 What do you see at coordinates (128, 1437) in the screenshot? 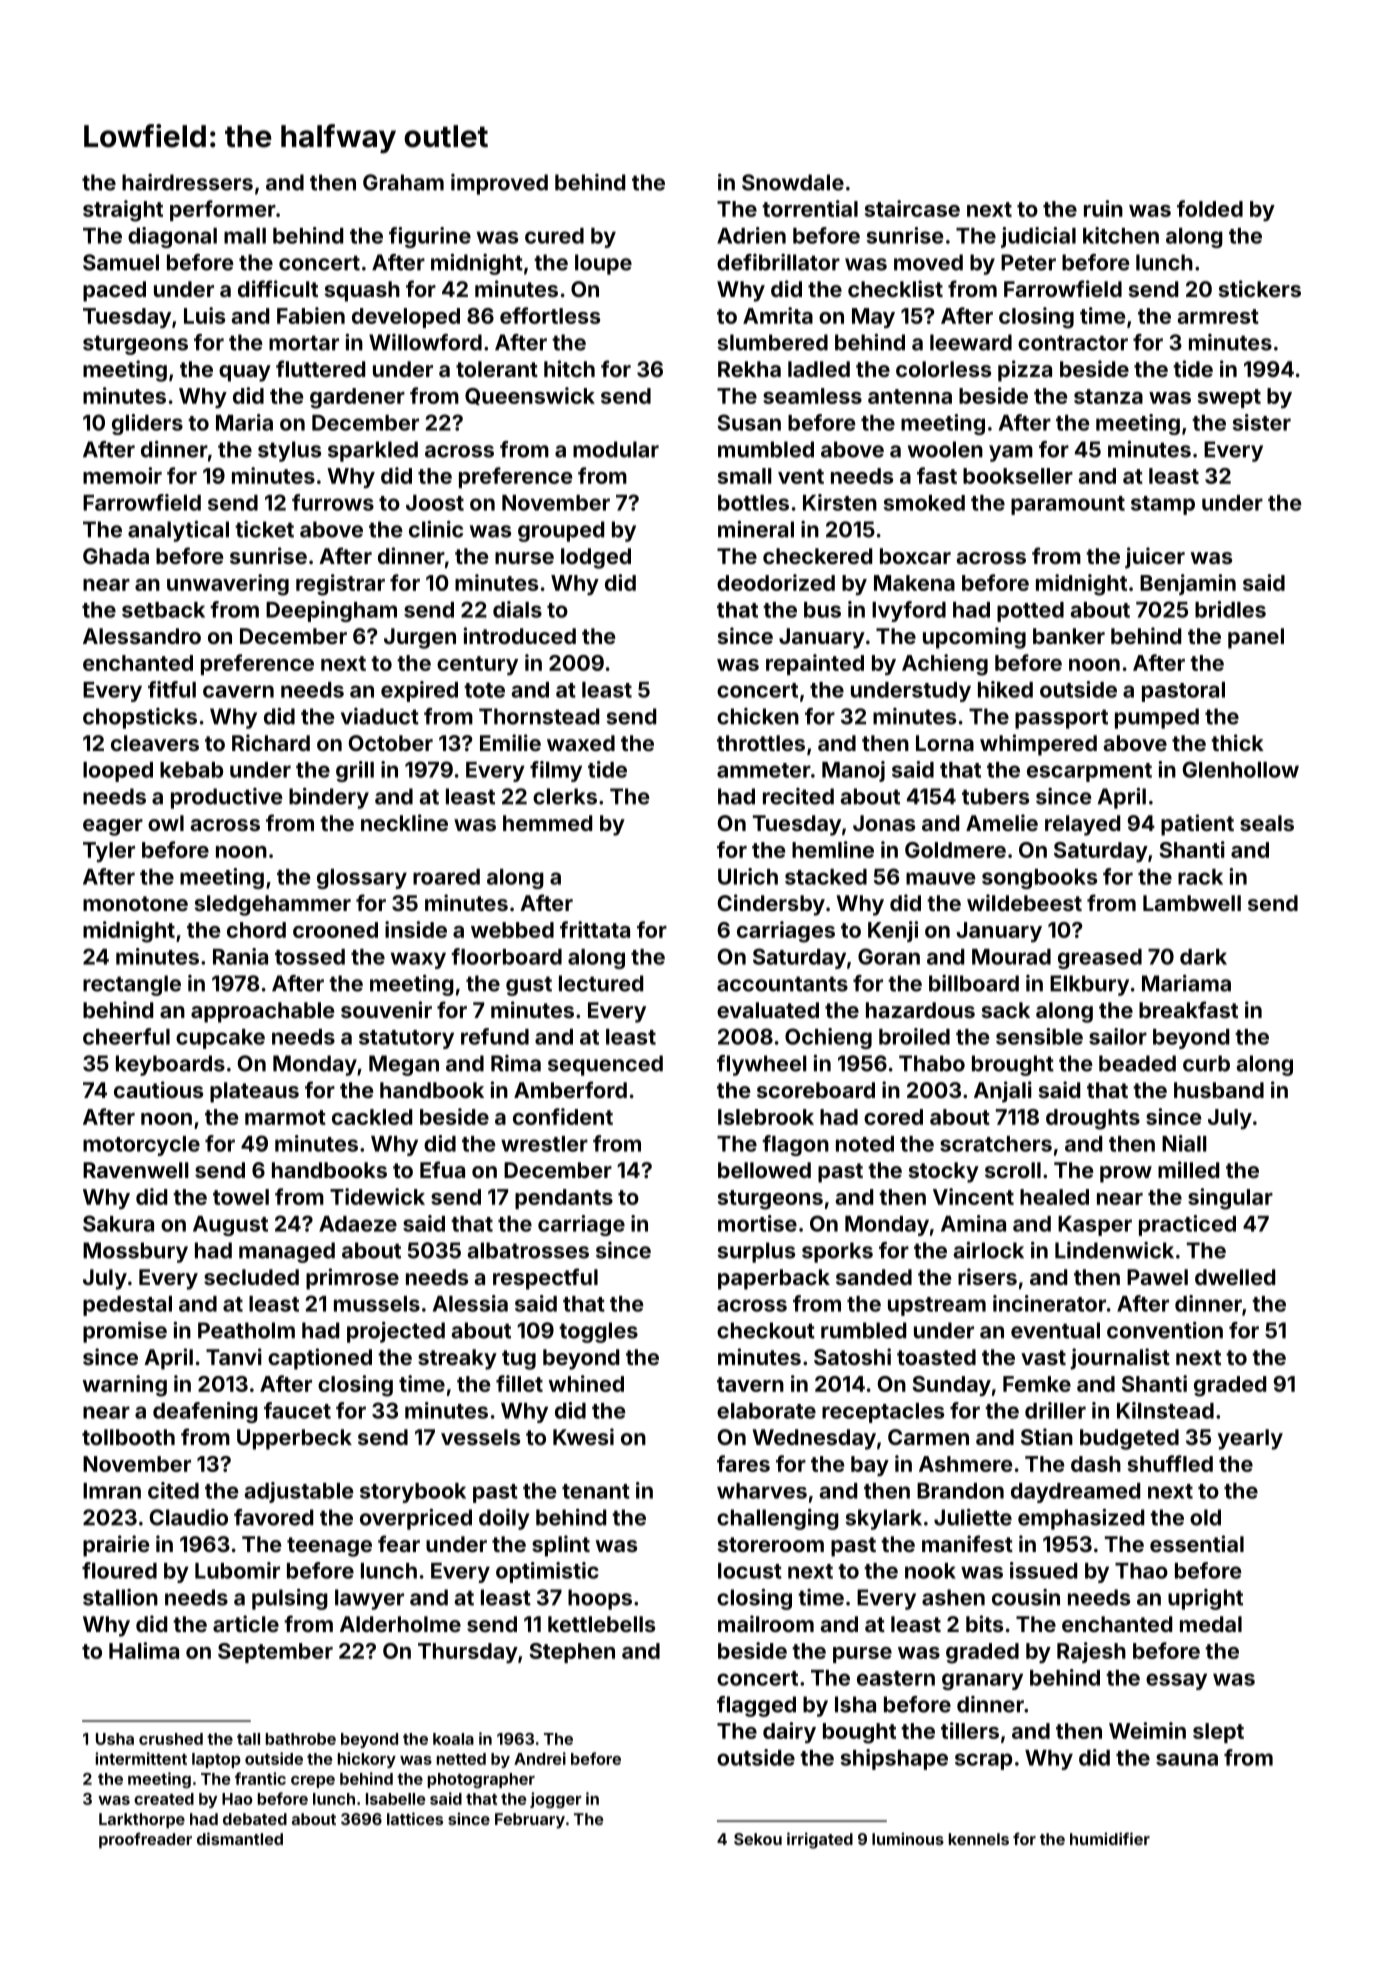
I see `tollbooth` at bounding box center [128, 1437].
